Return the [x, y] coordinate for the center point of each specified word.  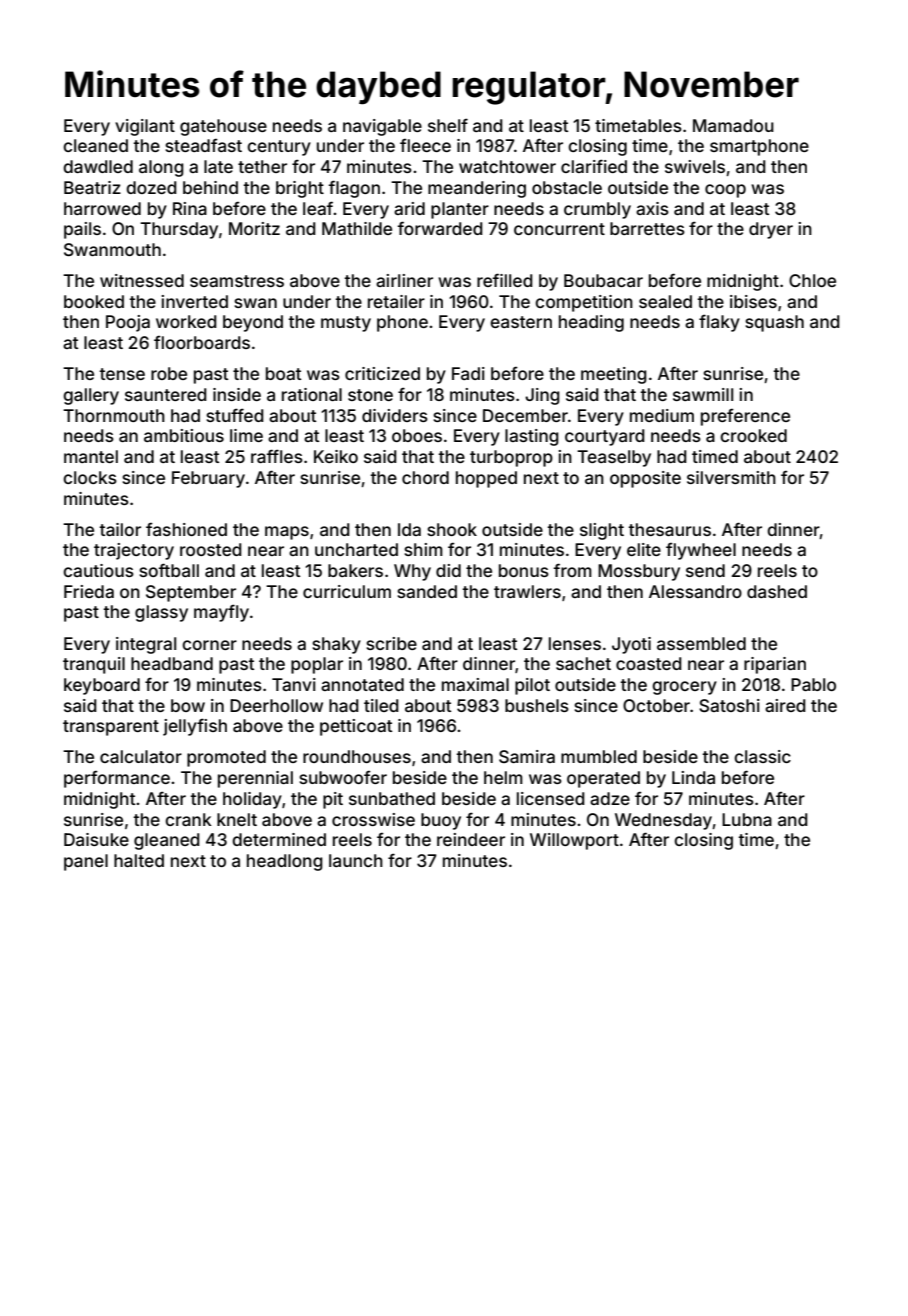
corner [209, 645]
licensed [551, 798]
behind [210, 187]
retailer [396, 301]
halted [139, 860]
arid [409, 208]
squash [774, 323]
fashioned [186, 529]
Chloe [812, 280]
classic [762, 756]
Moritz [254, 228]
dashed [777, 591]
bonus [524, 570]
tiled [381, 705]
